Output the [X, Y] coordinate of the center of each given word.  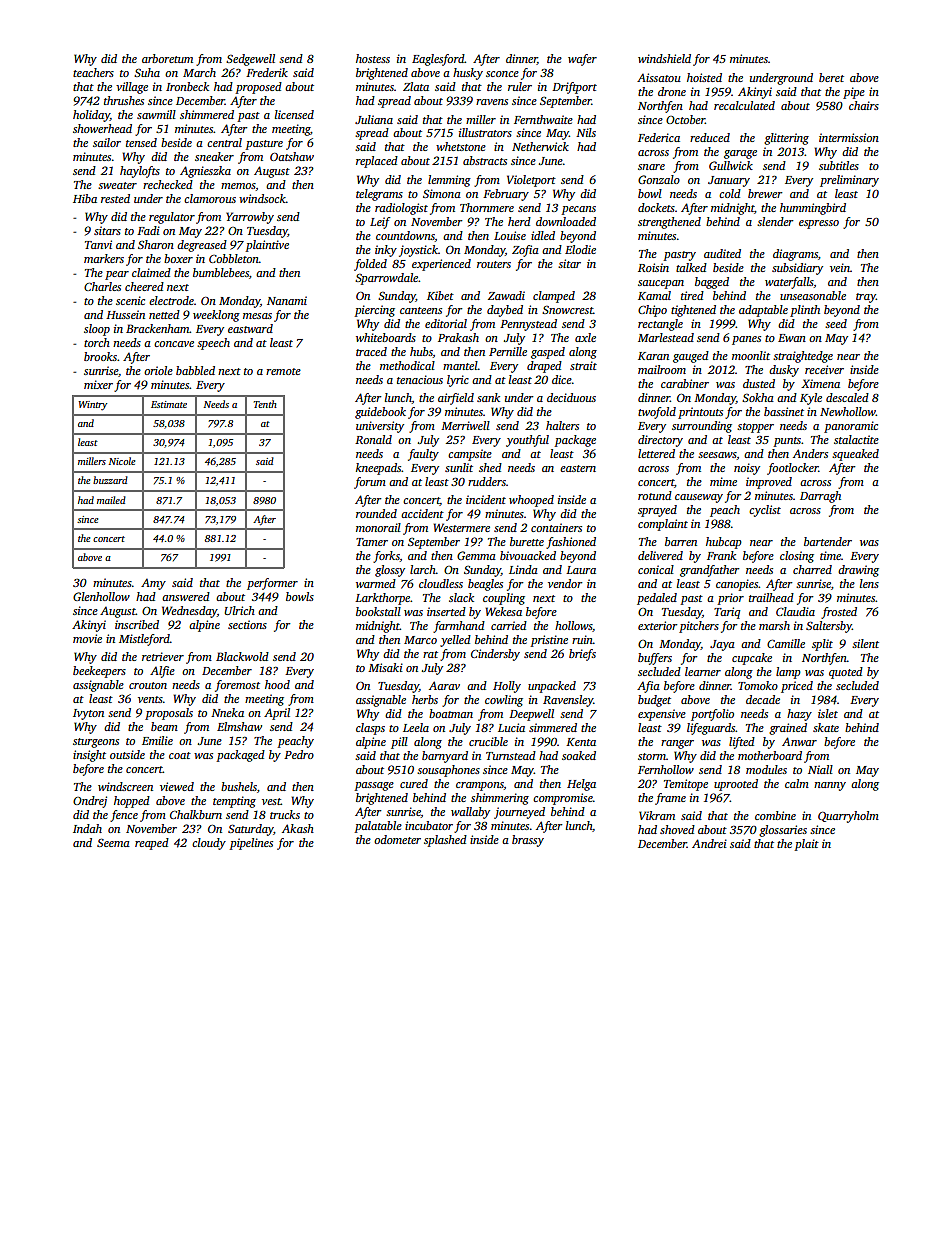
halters [562, 425]
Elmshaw [239, 726]
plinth [805, 311]
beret [831, 77]
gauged [691, 357]
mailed [111, 500]
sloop [97, 330]
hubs [421, 352]
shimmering [500, 799]
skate [826, 727]
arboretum [167, 58]
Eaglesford [438, 60]
